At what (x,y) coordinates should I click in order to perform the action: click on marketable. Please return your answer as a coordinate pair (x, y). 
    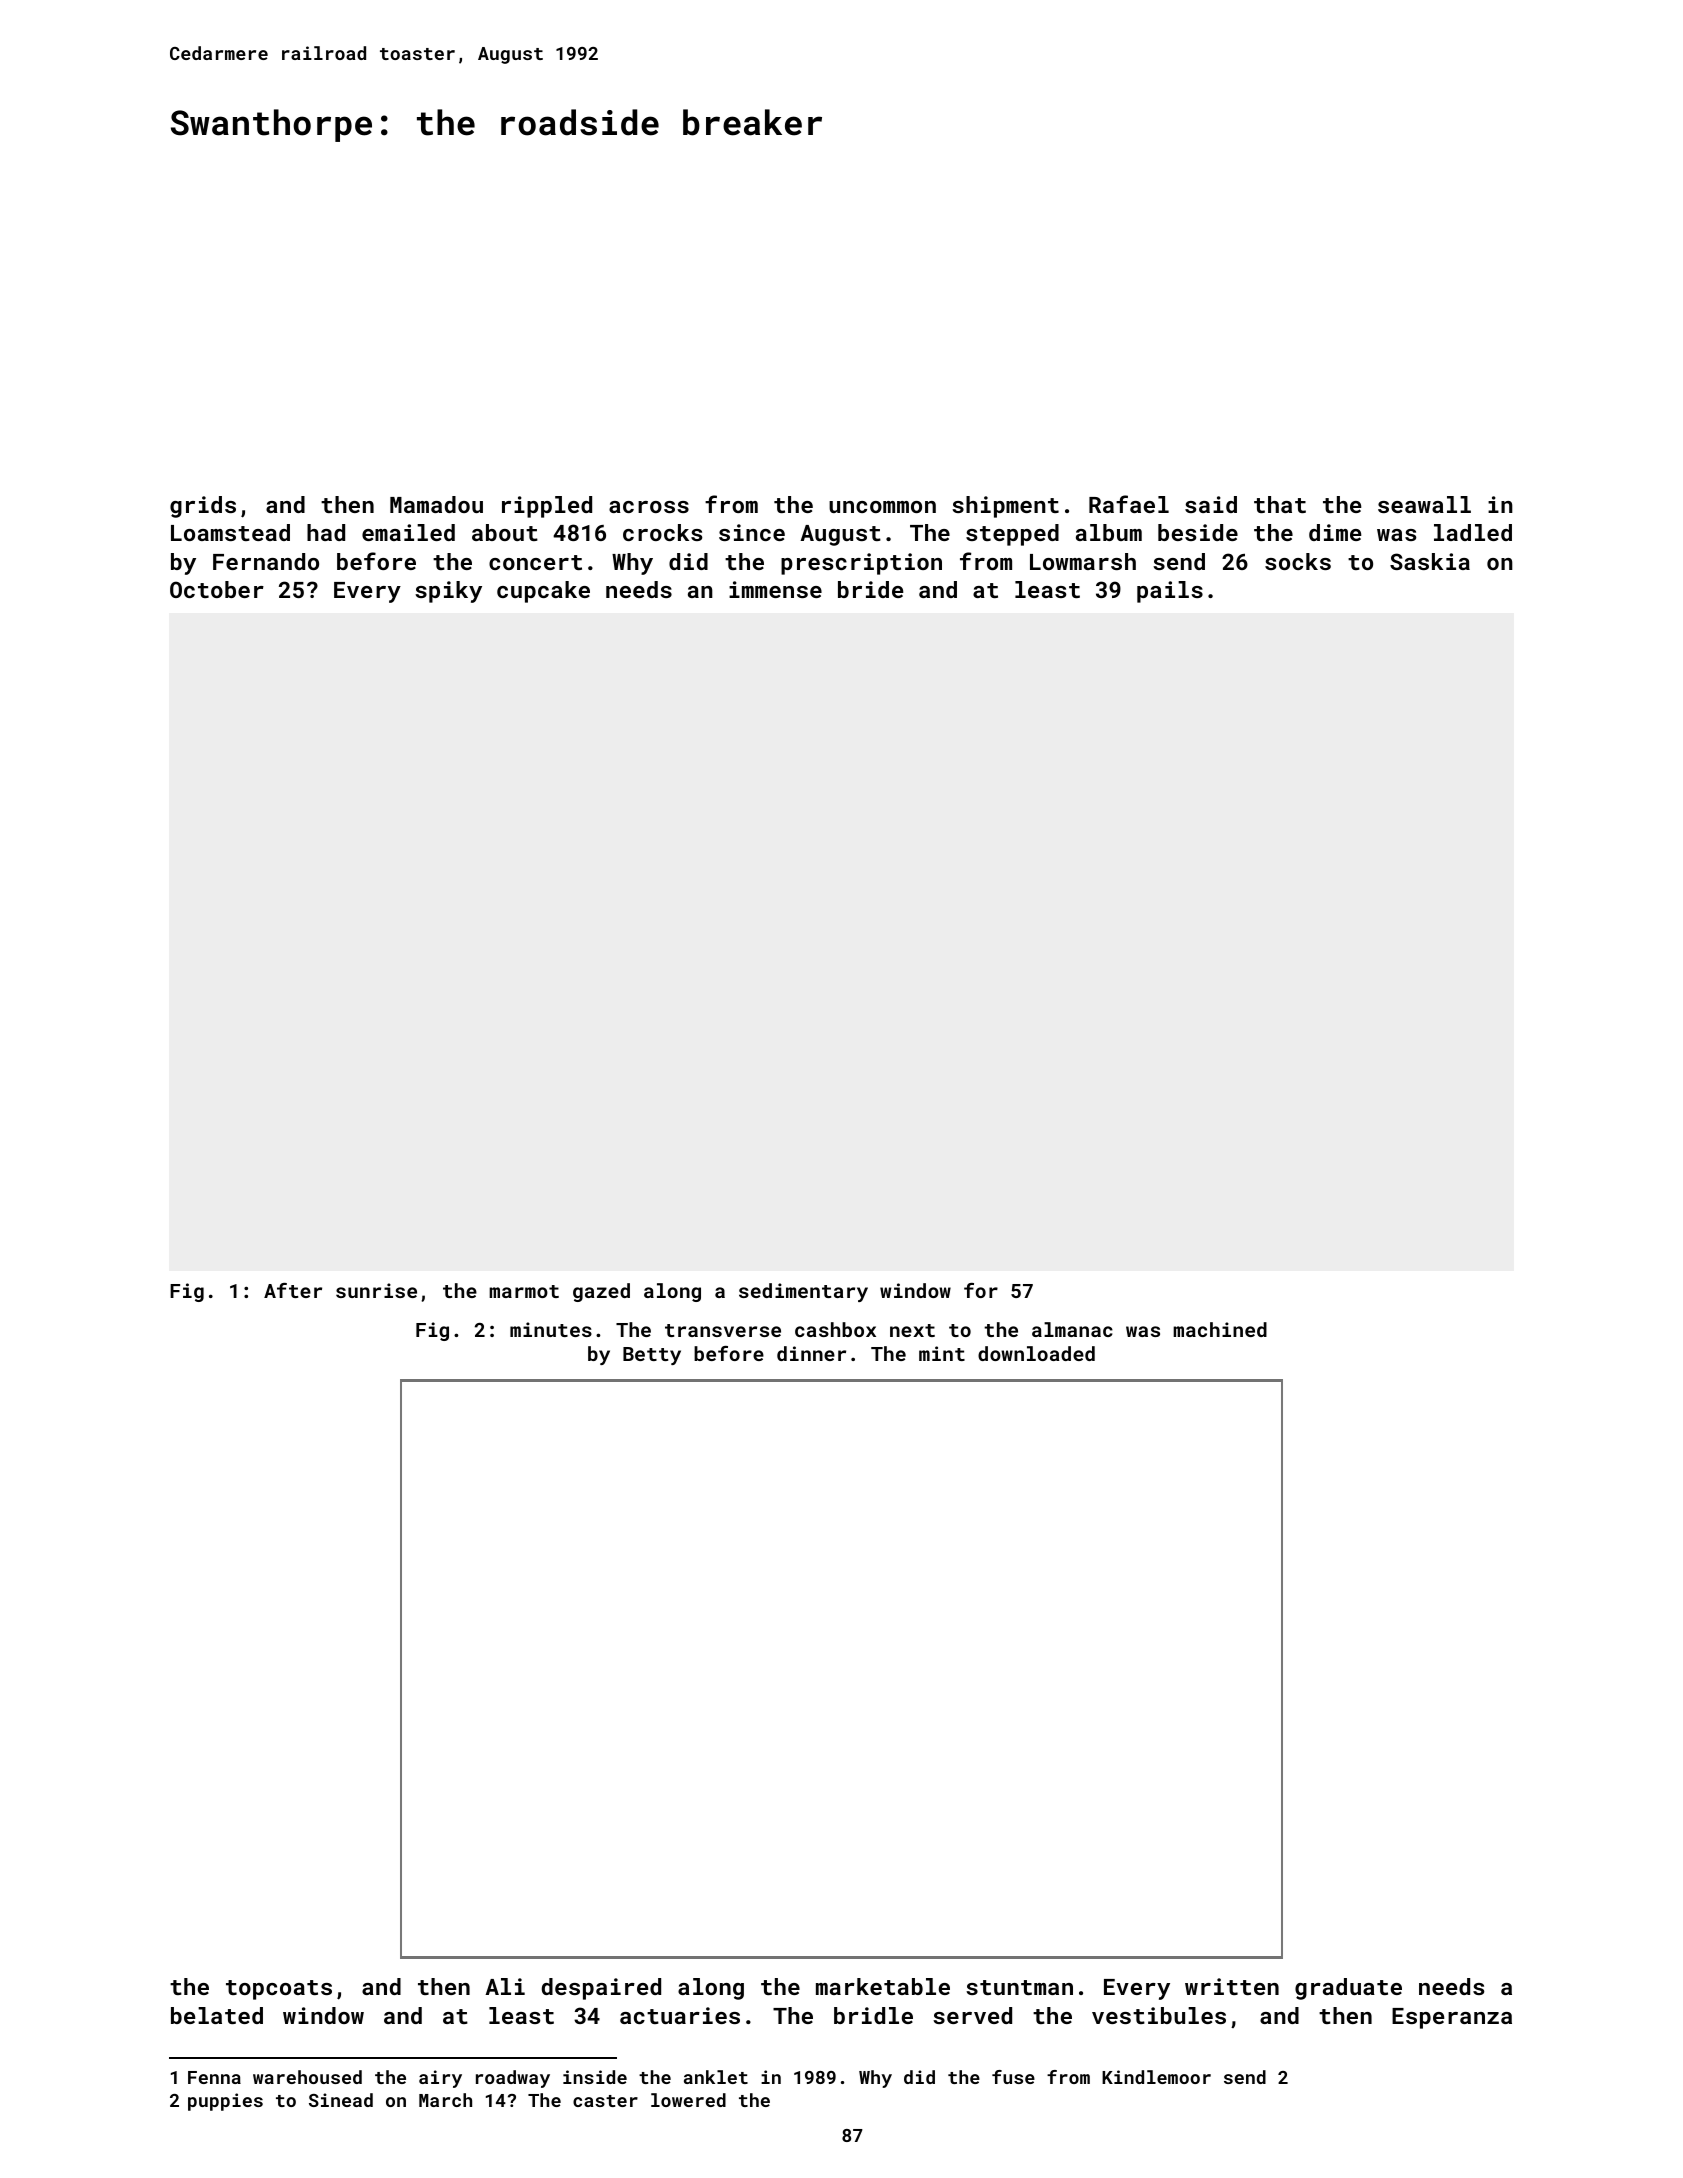
    Looking at the image, I should click on (883, 1986).
